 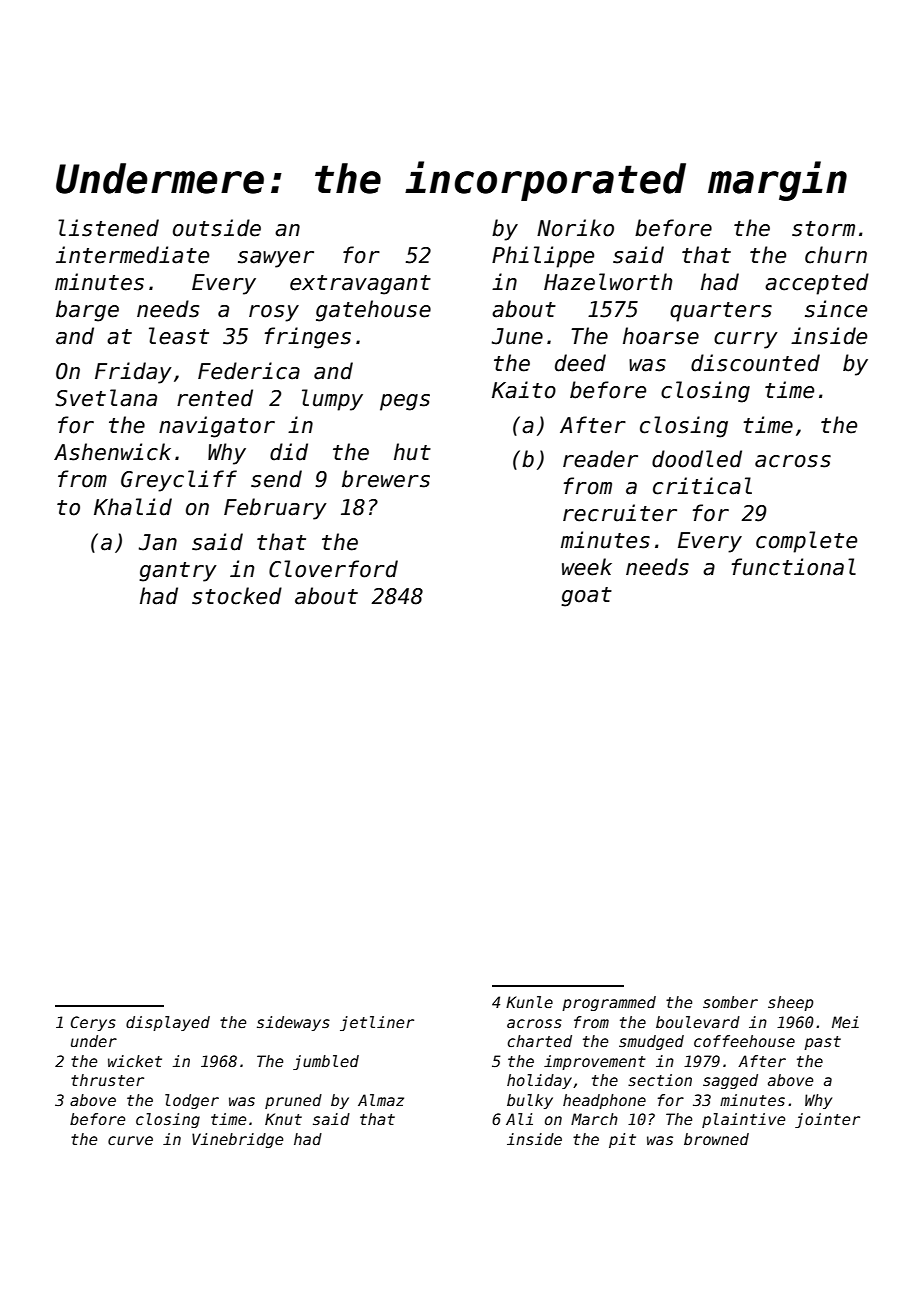 What do you see at coordinates (93, 1023) in the screenshot?
I see `Cerys` at bounding box center [93, 1023].
